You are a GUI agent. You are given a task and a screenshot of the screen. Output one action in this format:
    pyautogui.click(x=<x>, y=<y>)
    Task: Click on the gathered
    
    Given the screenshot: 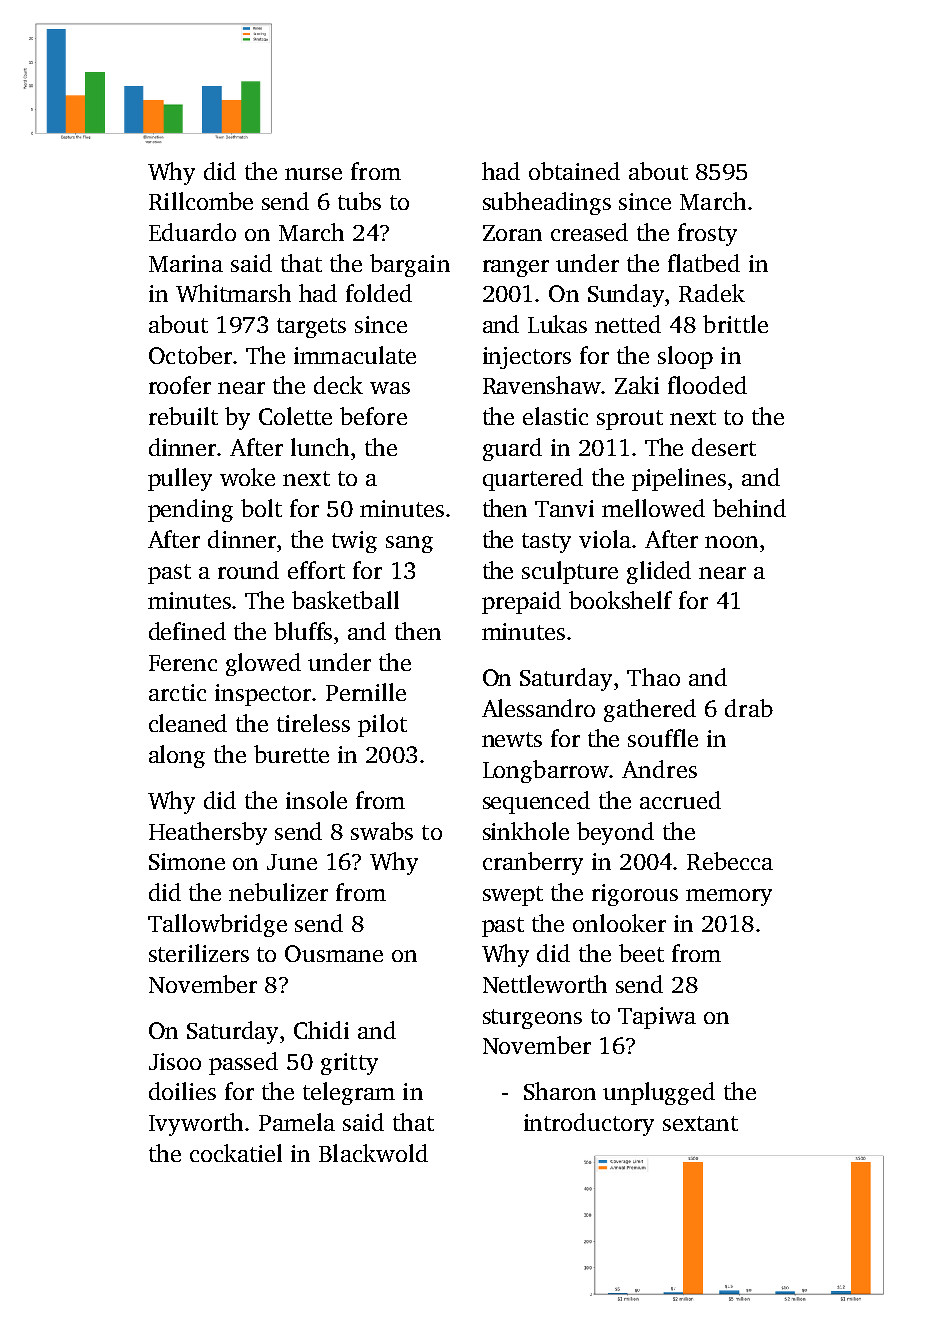 What is the action you would take?
    pyautogui.click(x=650, y=710)
